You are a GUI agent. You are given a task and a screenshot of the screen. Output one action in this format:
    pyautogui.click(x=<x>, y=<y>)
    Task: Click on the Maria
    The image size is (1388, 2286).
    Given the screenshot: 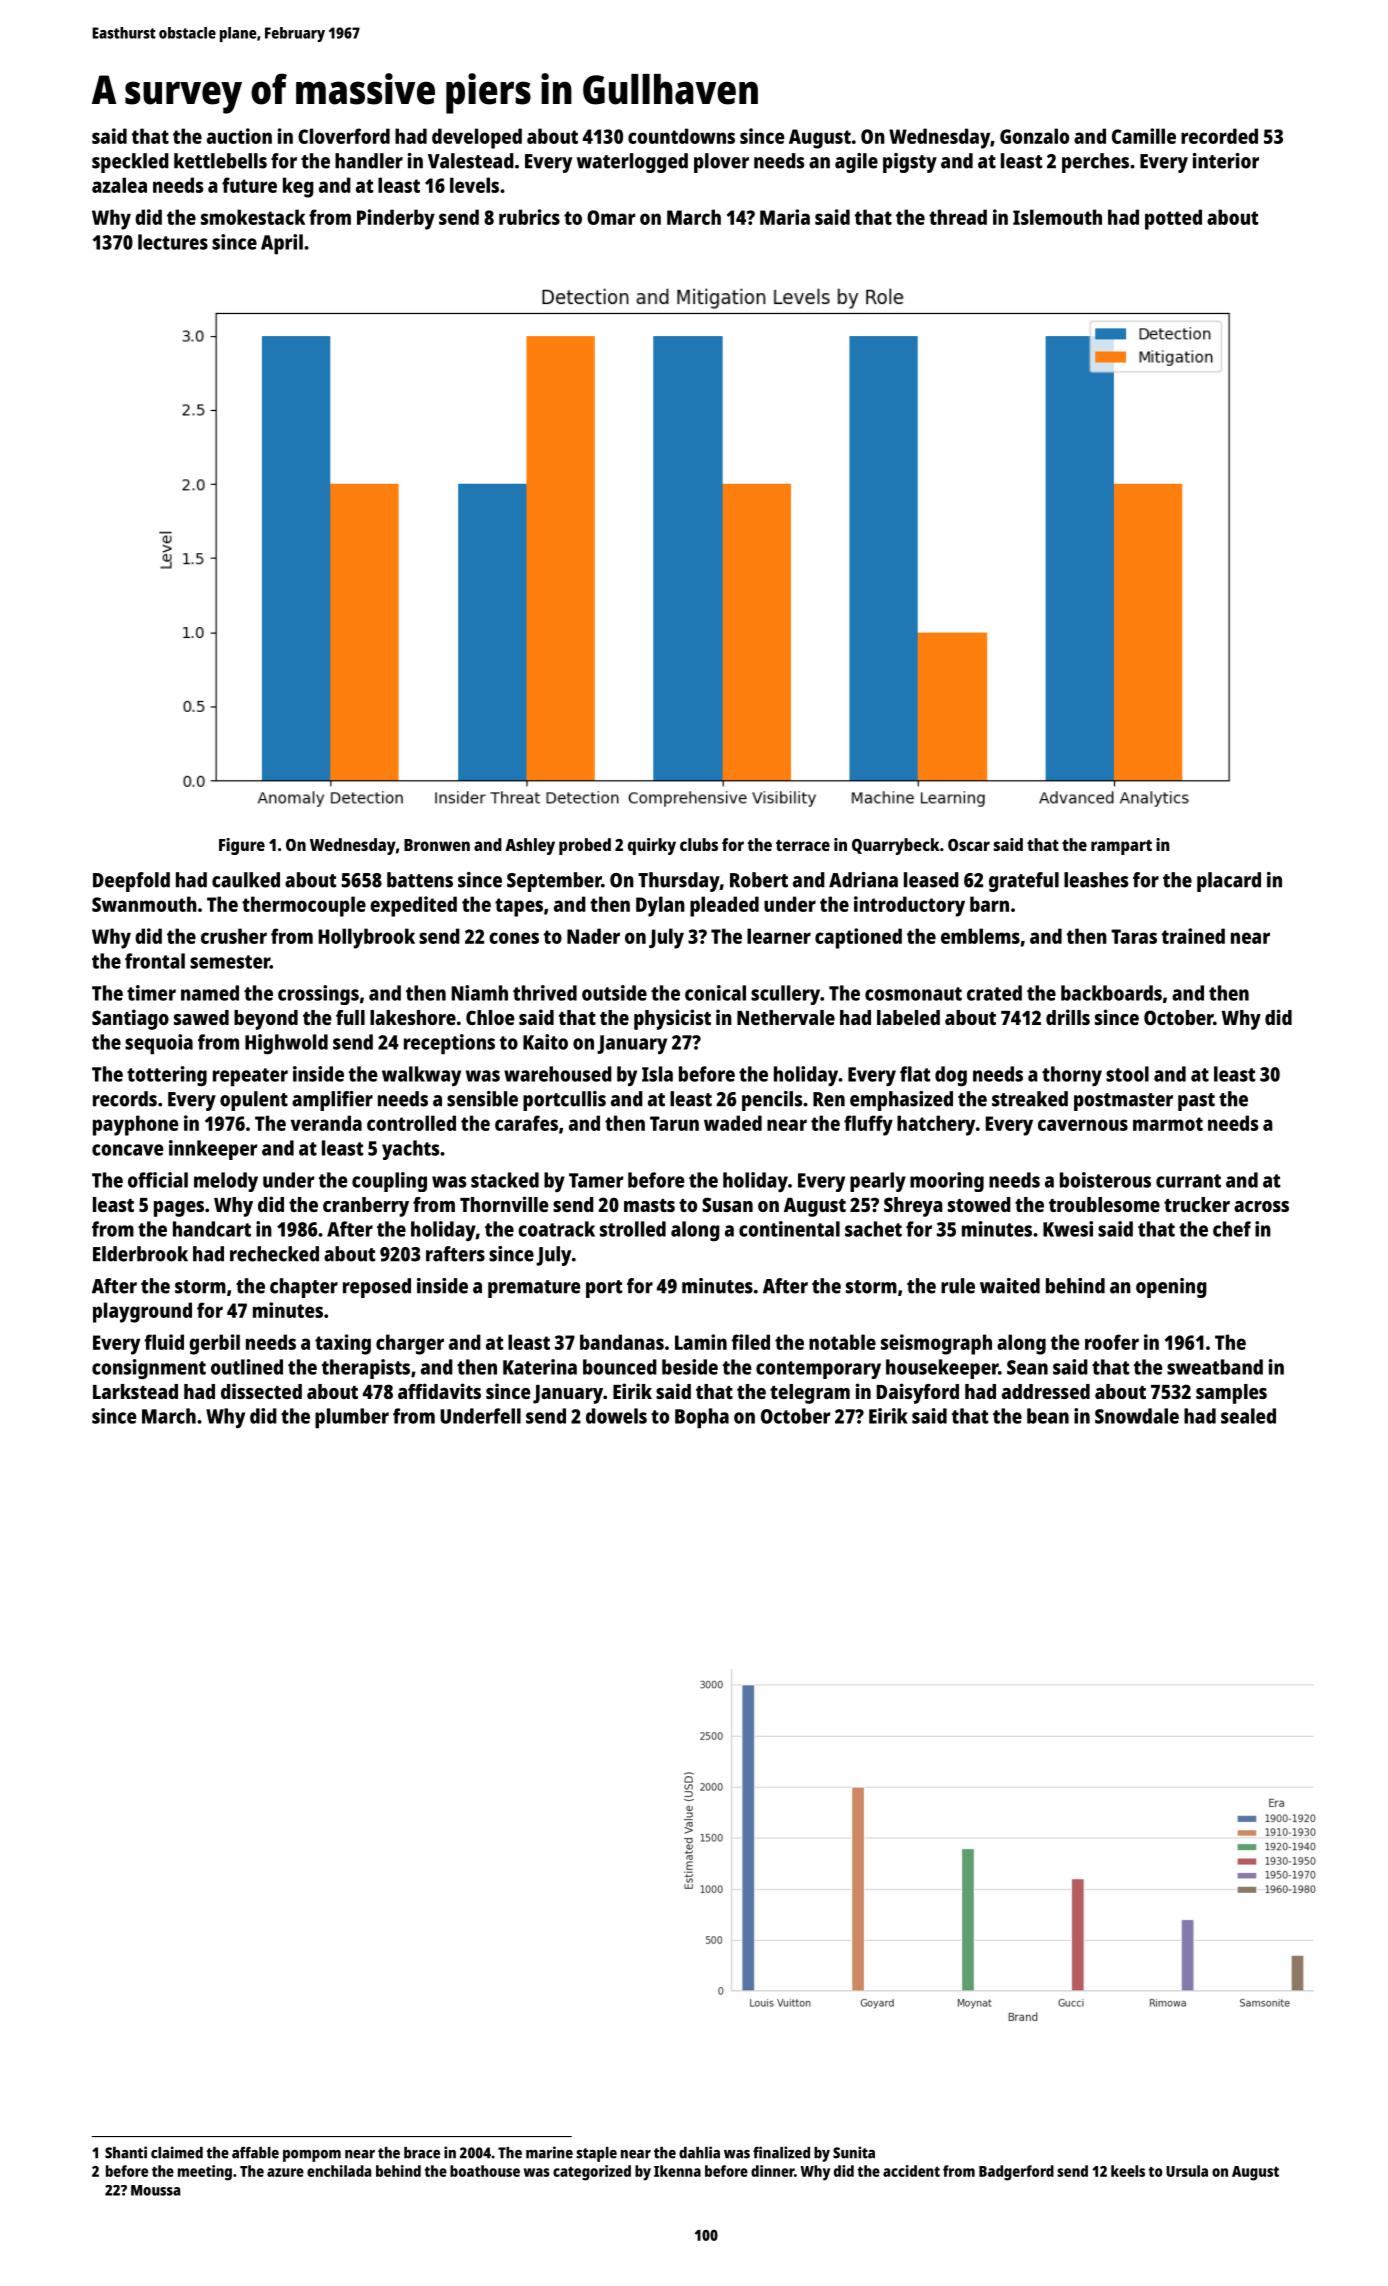 What is the action you would take?
    pyautogui.click(x=785, y=217)
